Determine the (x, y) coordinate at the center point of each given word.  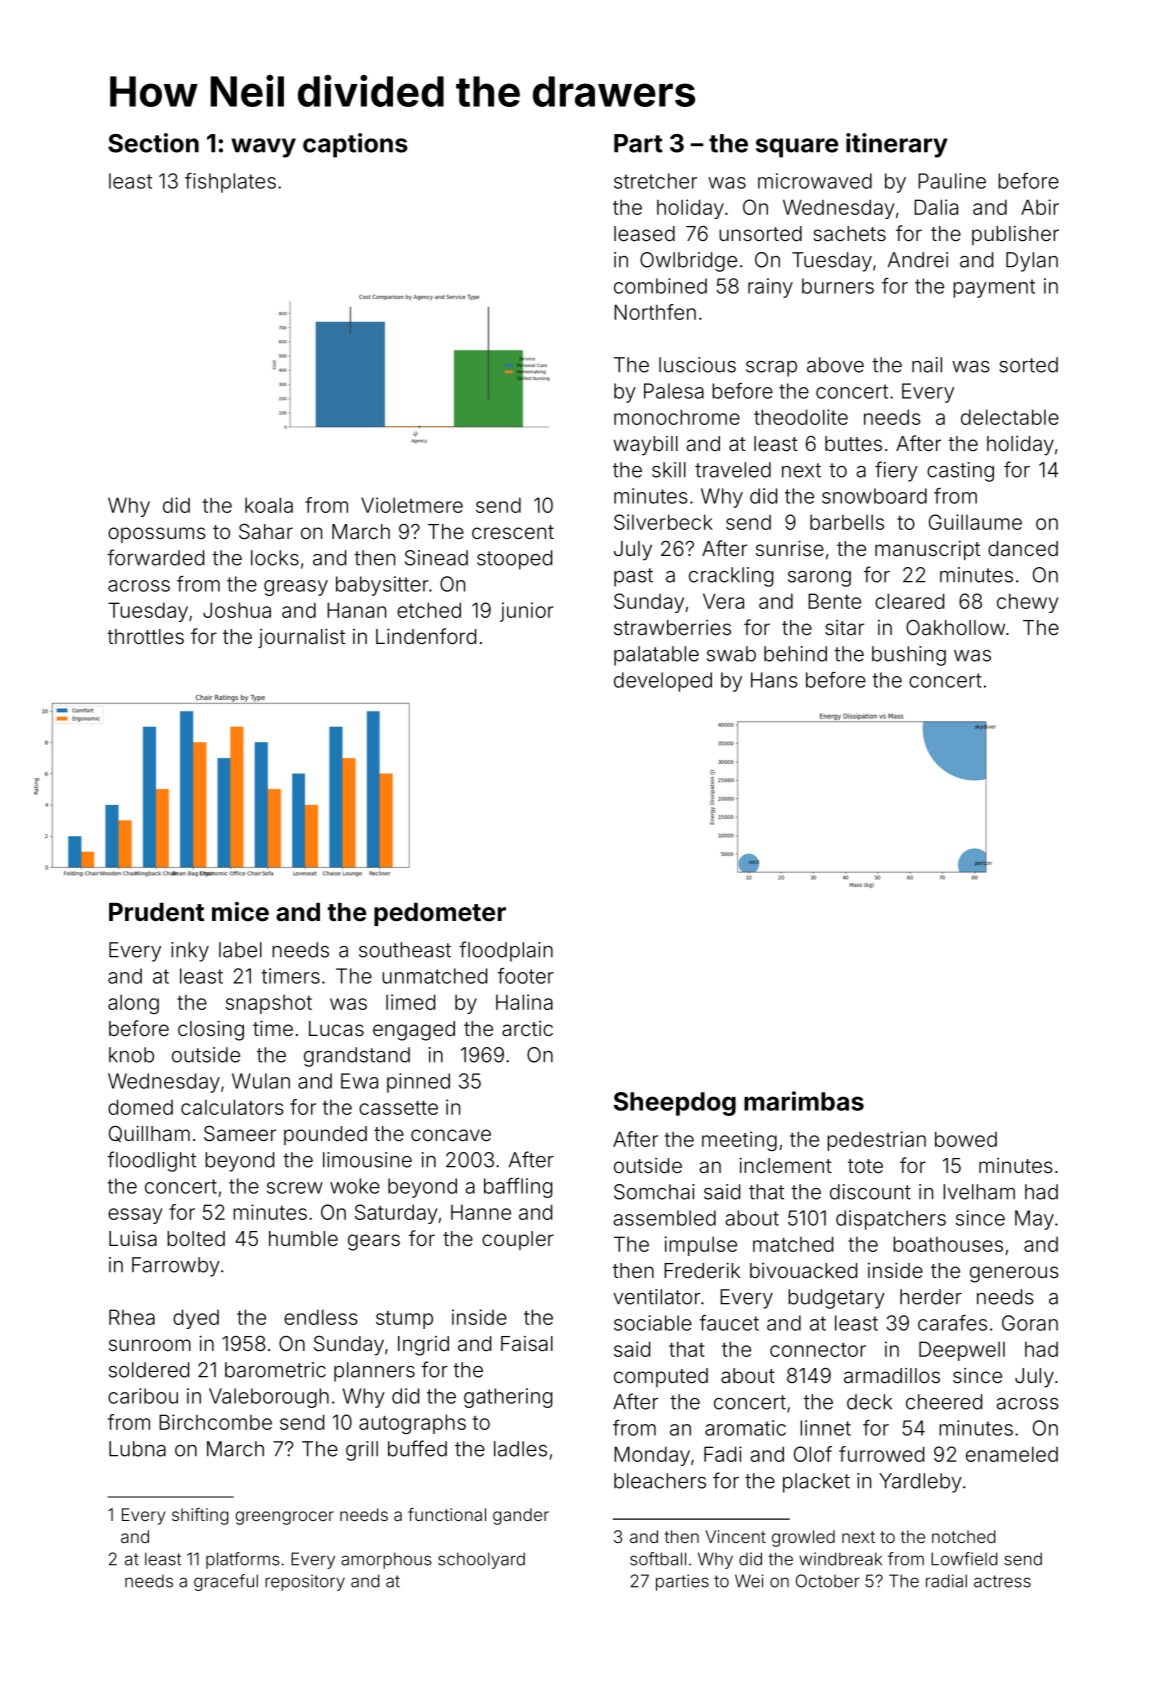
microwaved (815, 181)
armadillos (892, 1375)
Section (153, 143)
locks (275, 558)
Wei (749, 1581)
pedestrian (876, 1141)
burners (838, 286)
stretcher (655, 181)
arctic (527, 1028)
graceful (226, 1582)
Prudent (156, 912)
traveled (733, 470)
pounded (325, 1135)
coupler (518, 1240)
